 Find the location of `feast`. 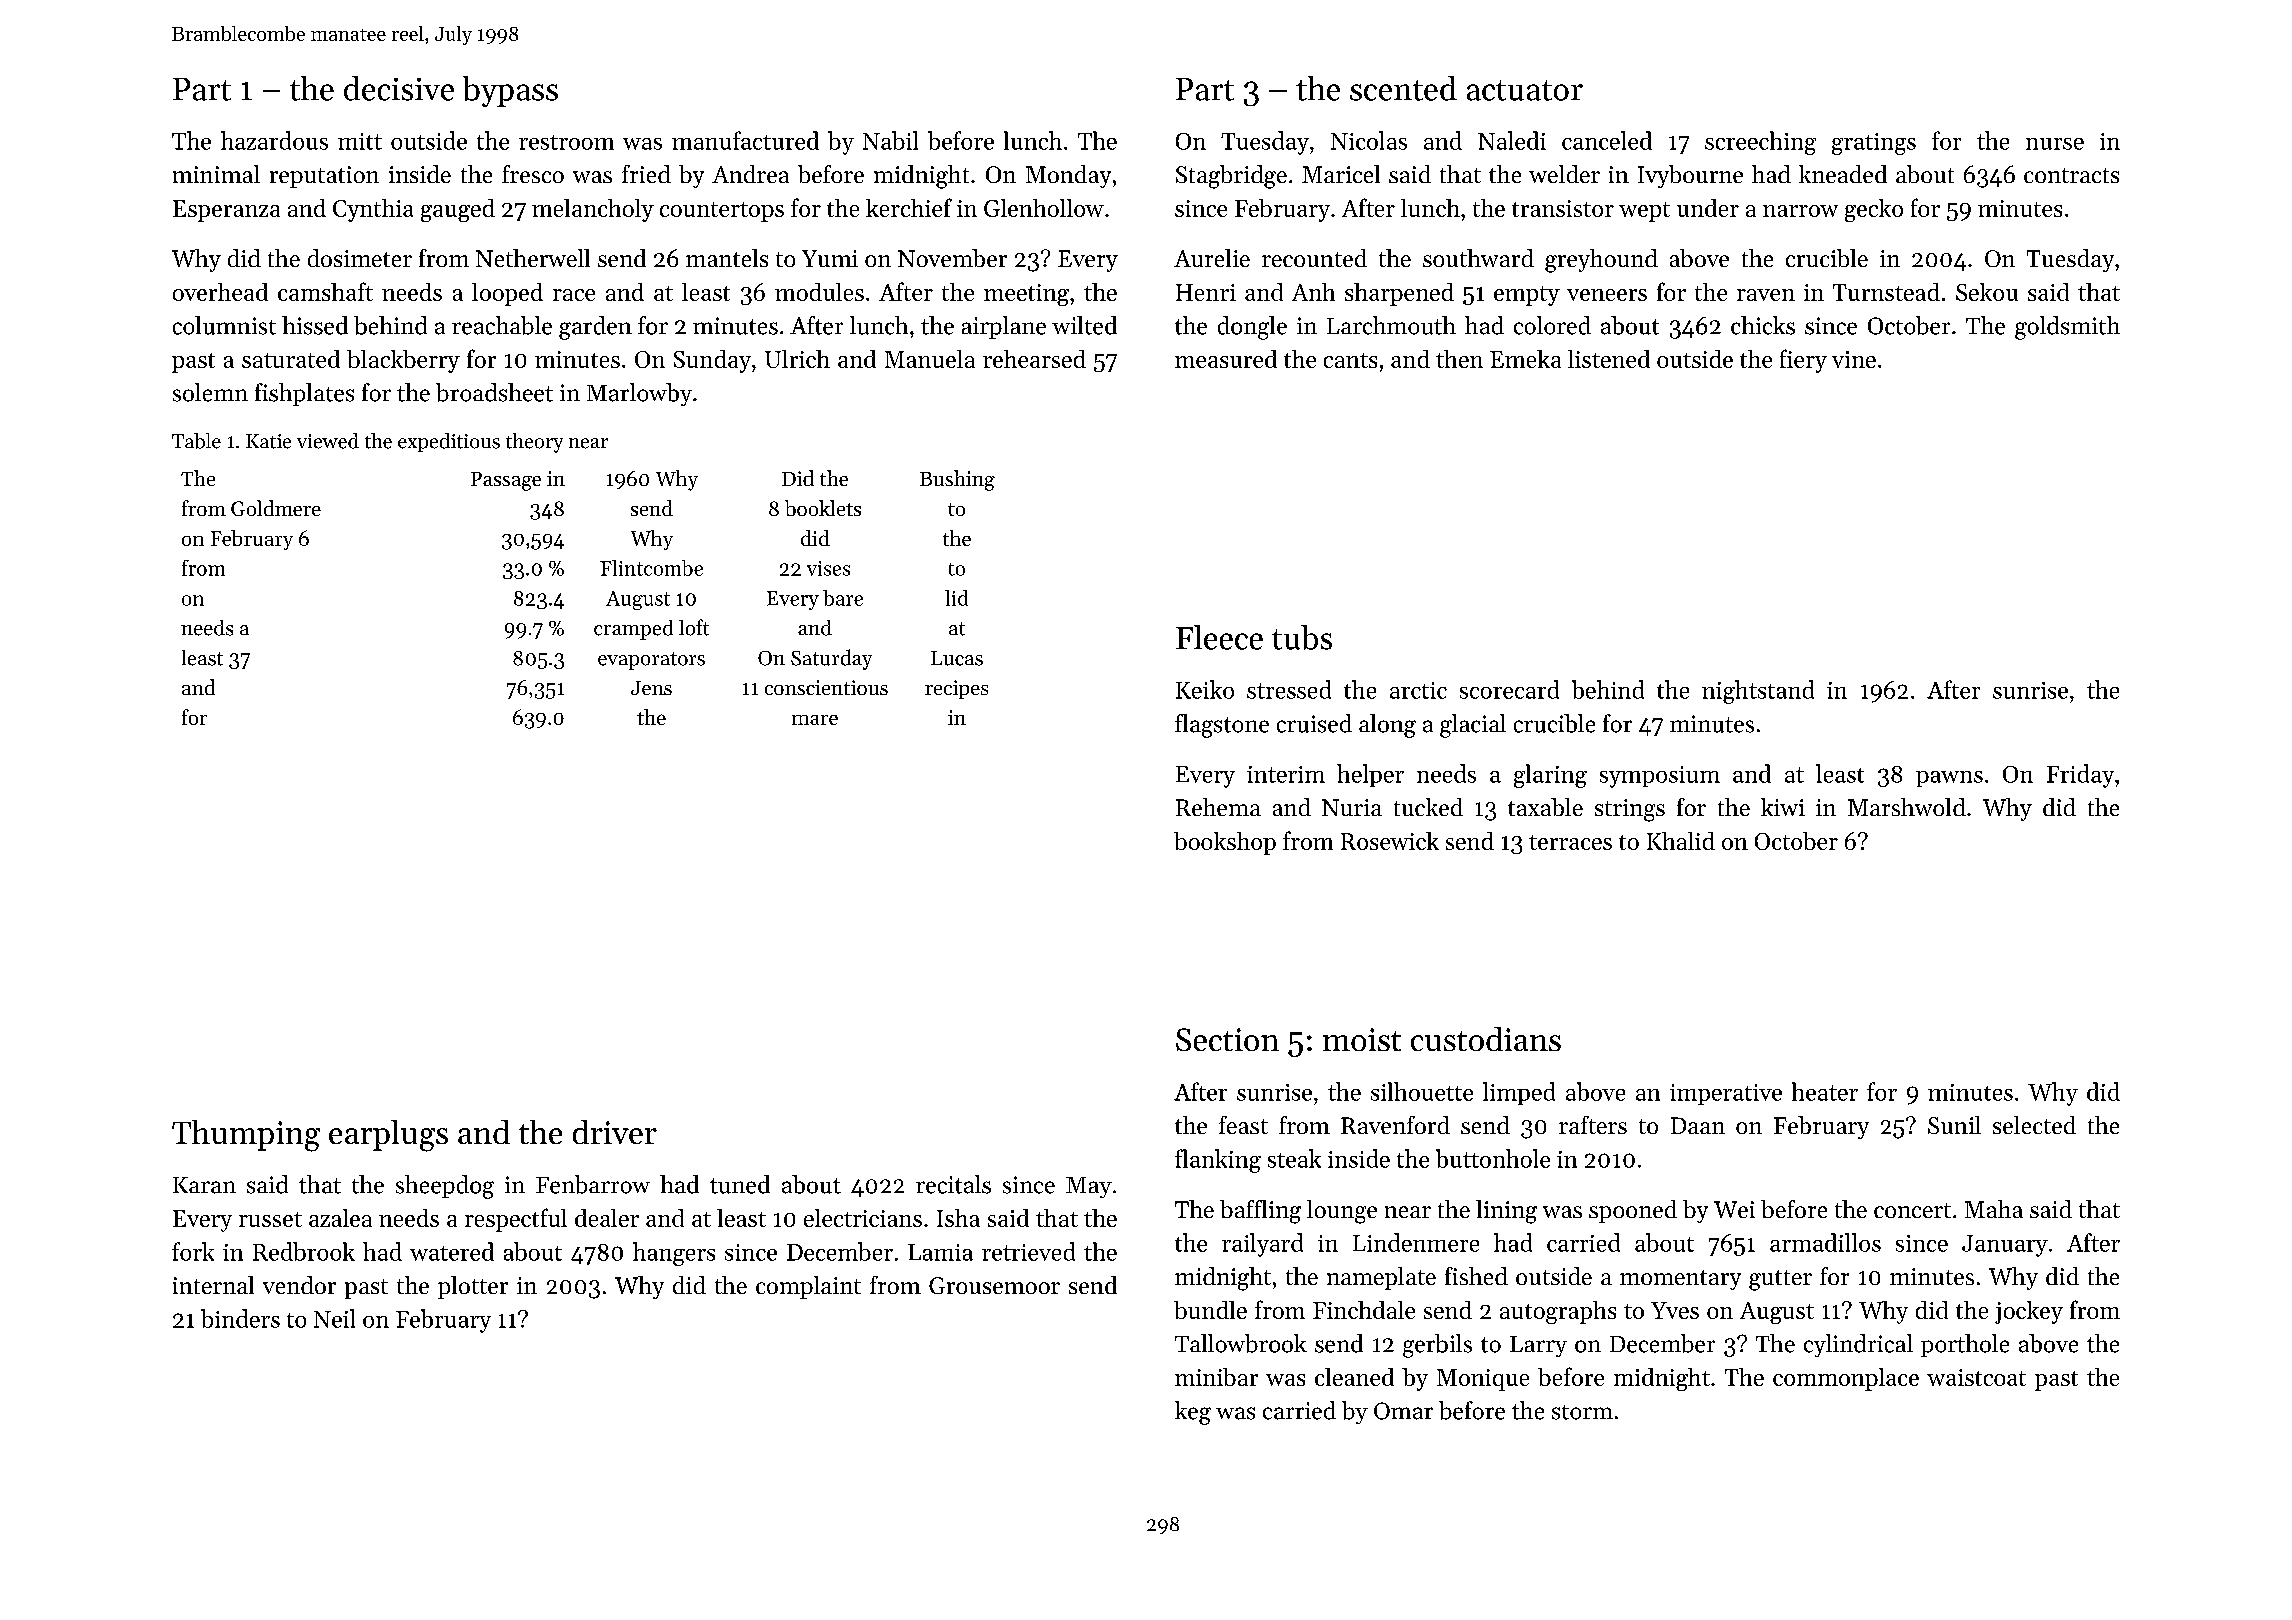

feast is located at coordinates (1243, 1125).
